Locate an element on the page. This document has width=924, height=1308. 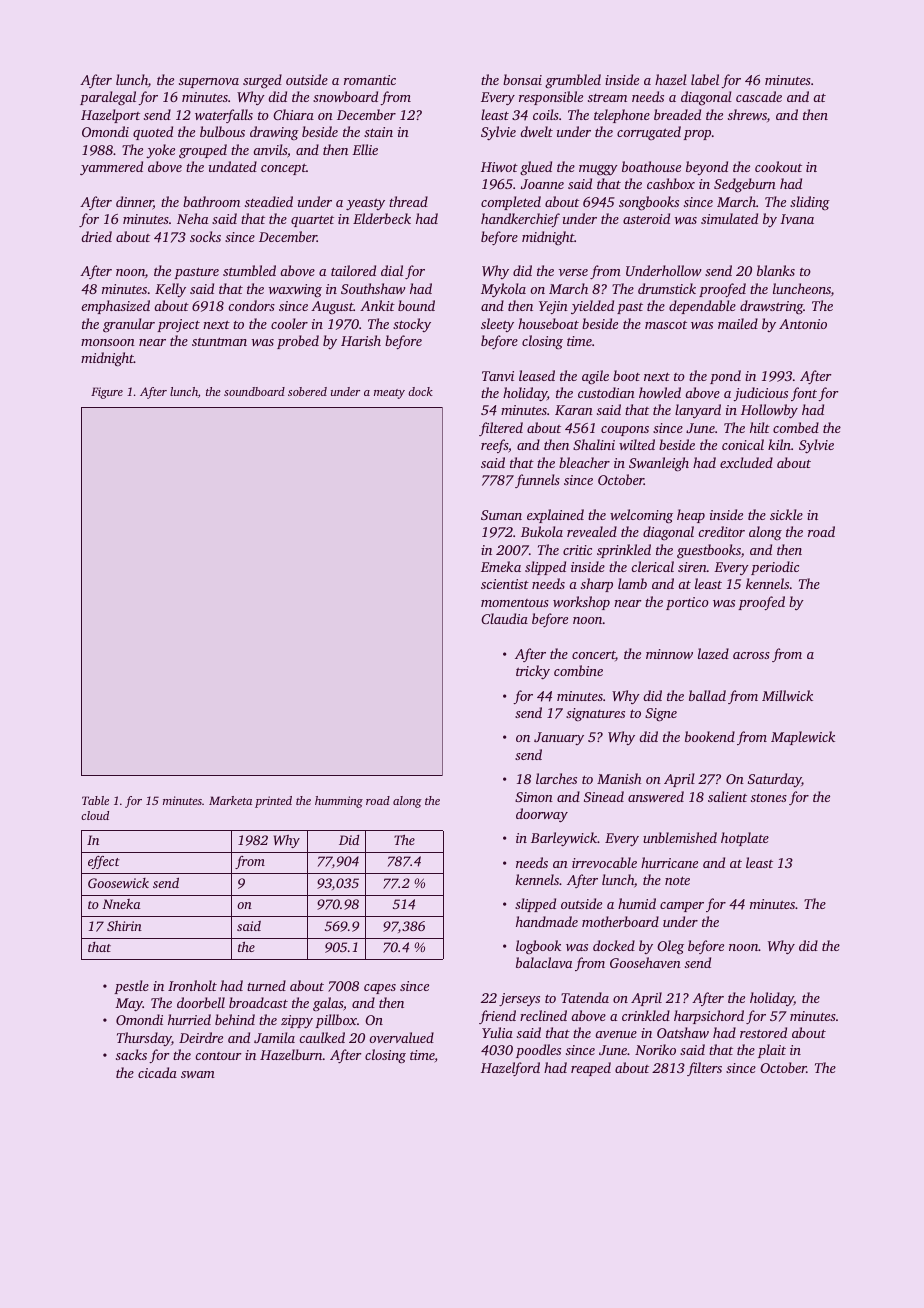
Marketa is located at coordinates (230, 800).
